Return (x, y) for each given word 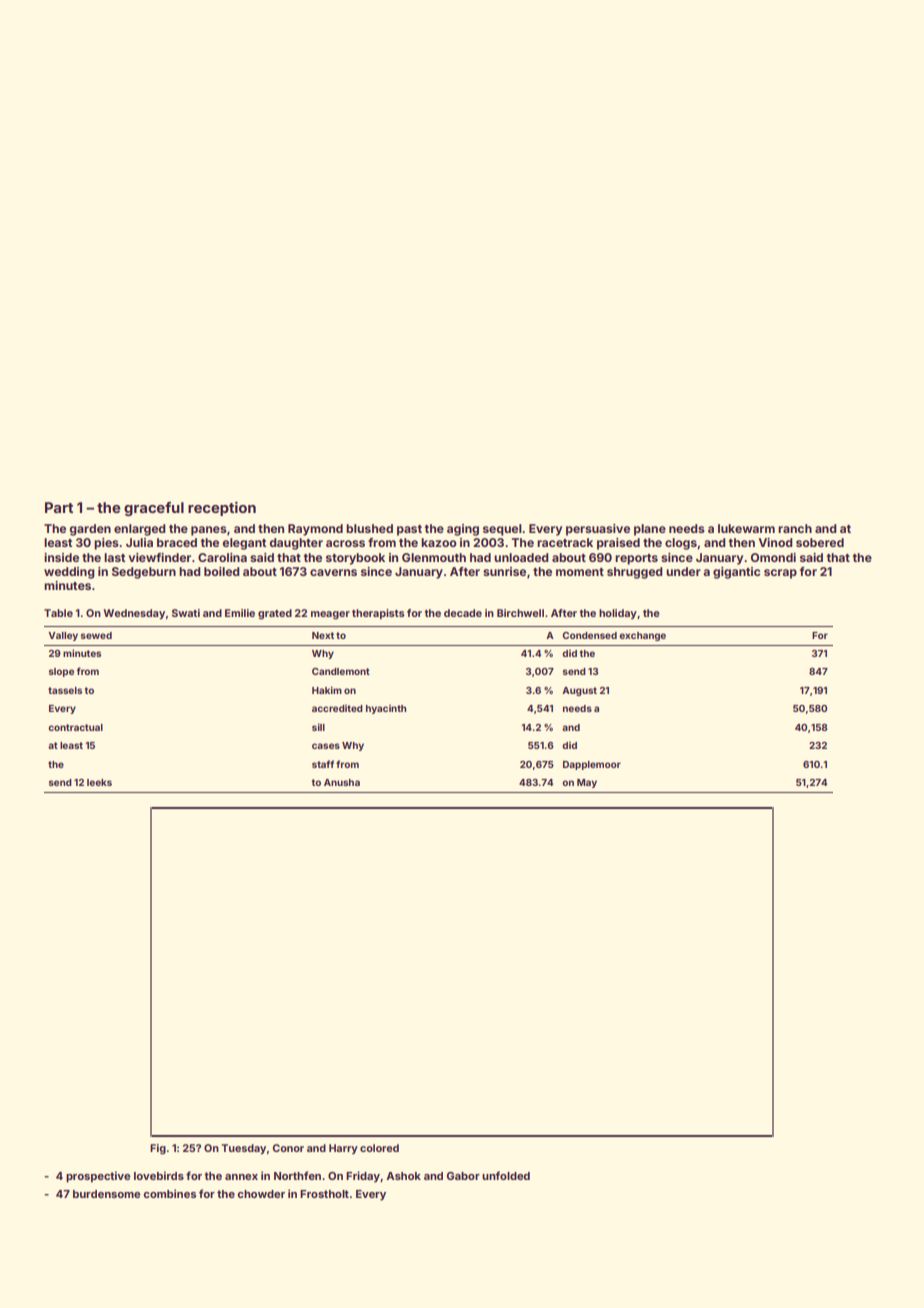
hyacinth (386, 709)
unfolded (506, 1175)
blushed (369, 528)
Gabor (463, 1176)
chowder (261, 1194)
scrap (780, 574)
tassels (65, 690)
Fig (158, 1149)
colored (379, 1148)
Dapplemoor (592, 765)
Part (59, 507)
